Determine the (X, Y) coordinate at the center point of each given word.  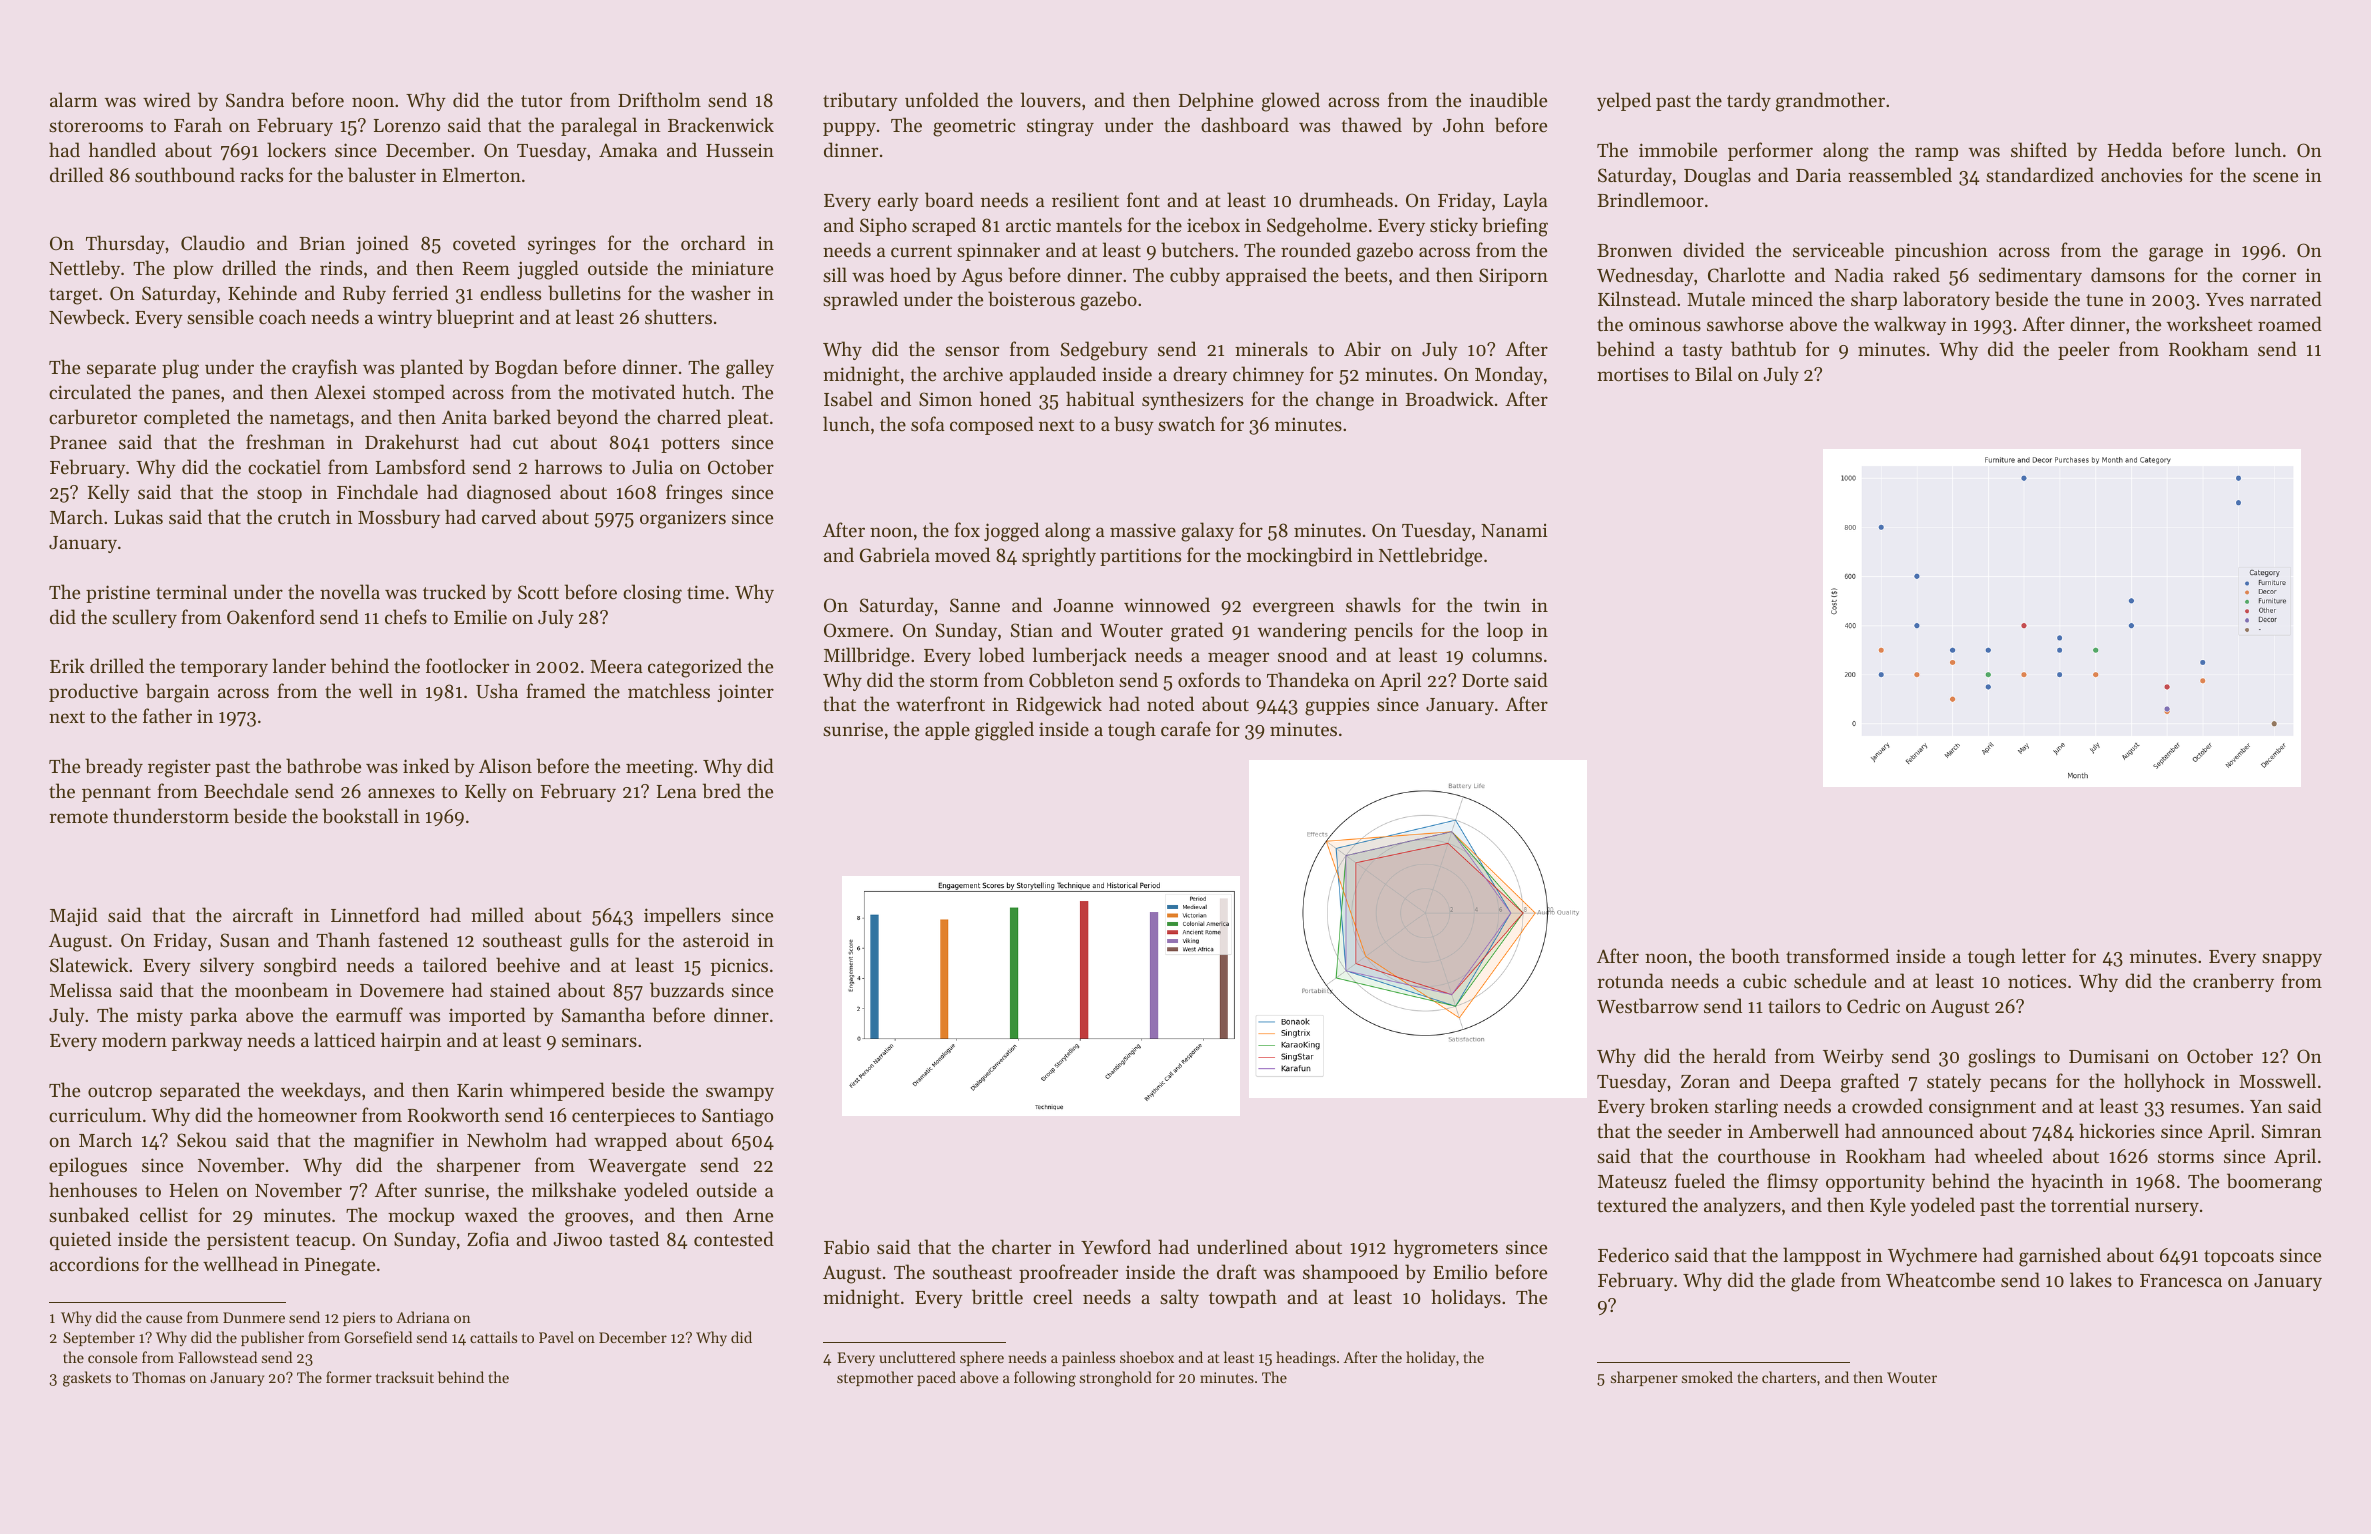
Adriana (423, 1317)
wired (167, 99)
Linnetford (375, 914)
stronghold (1116, 1379)
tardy (1749, 101)
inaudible (1508, 100)
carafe (1186, 728)
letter (2044, 955)
